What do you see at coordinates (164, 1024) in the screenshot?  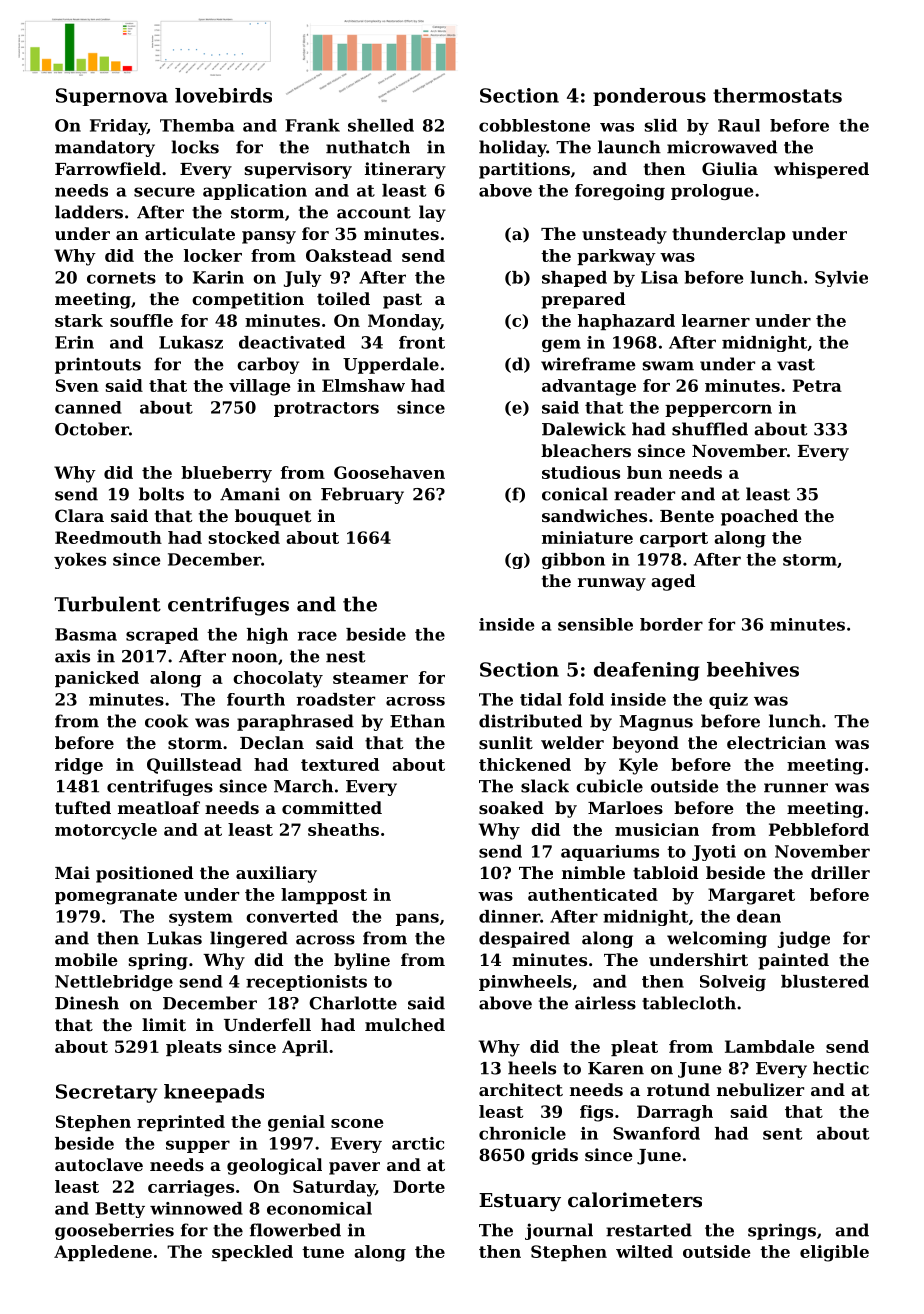 I see `limit` at bounding box center [164, 1024].
